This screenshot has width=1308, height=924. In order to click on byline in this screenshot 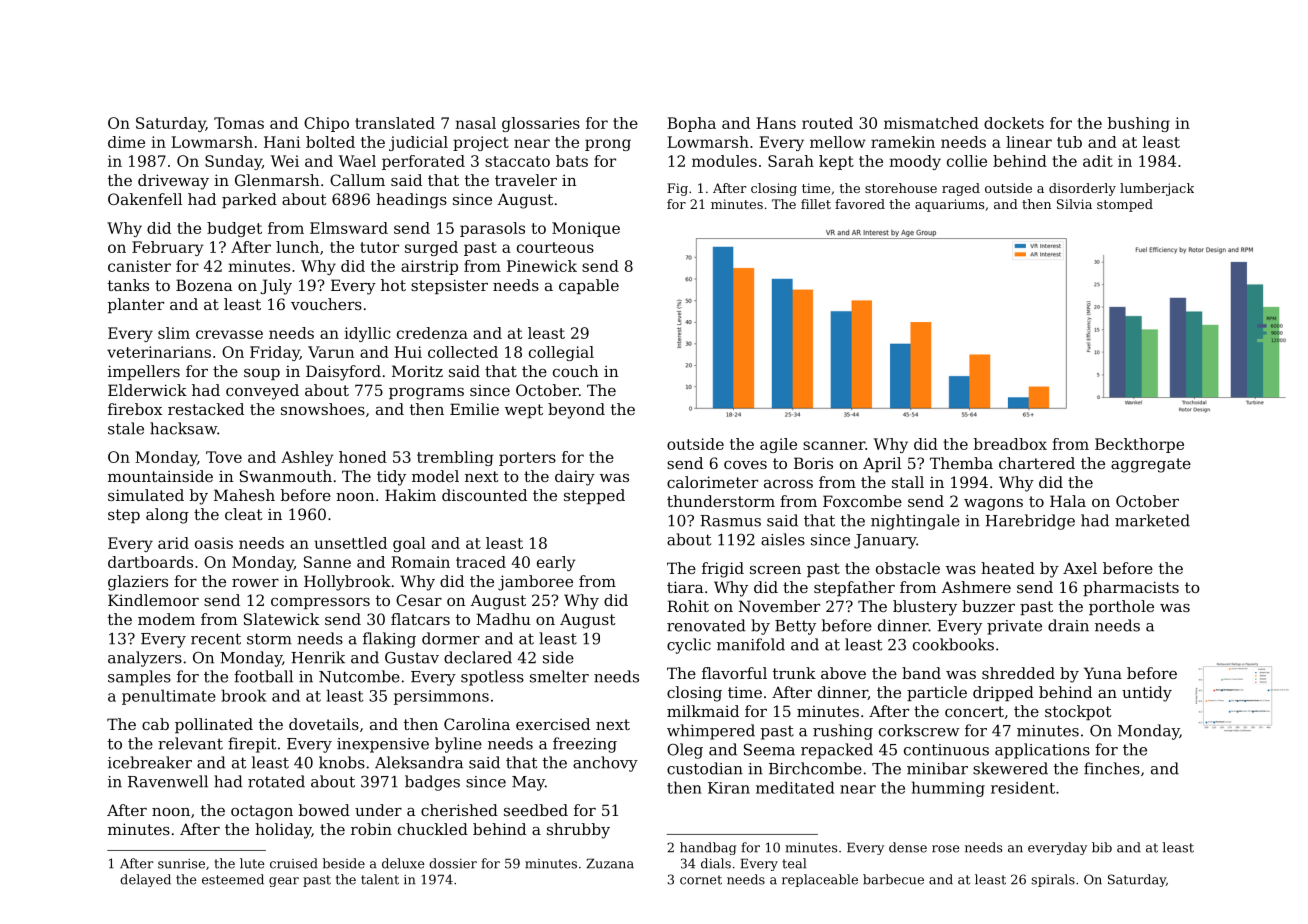, I will do `click(458, 745)`.
